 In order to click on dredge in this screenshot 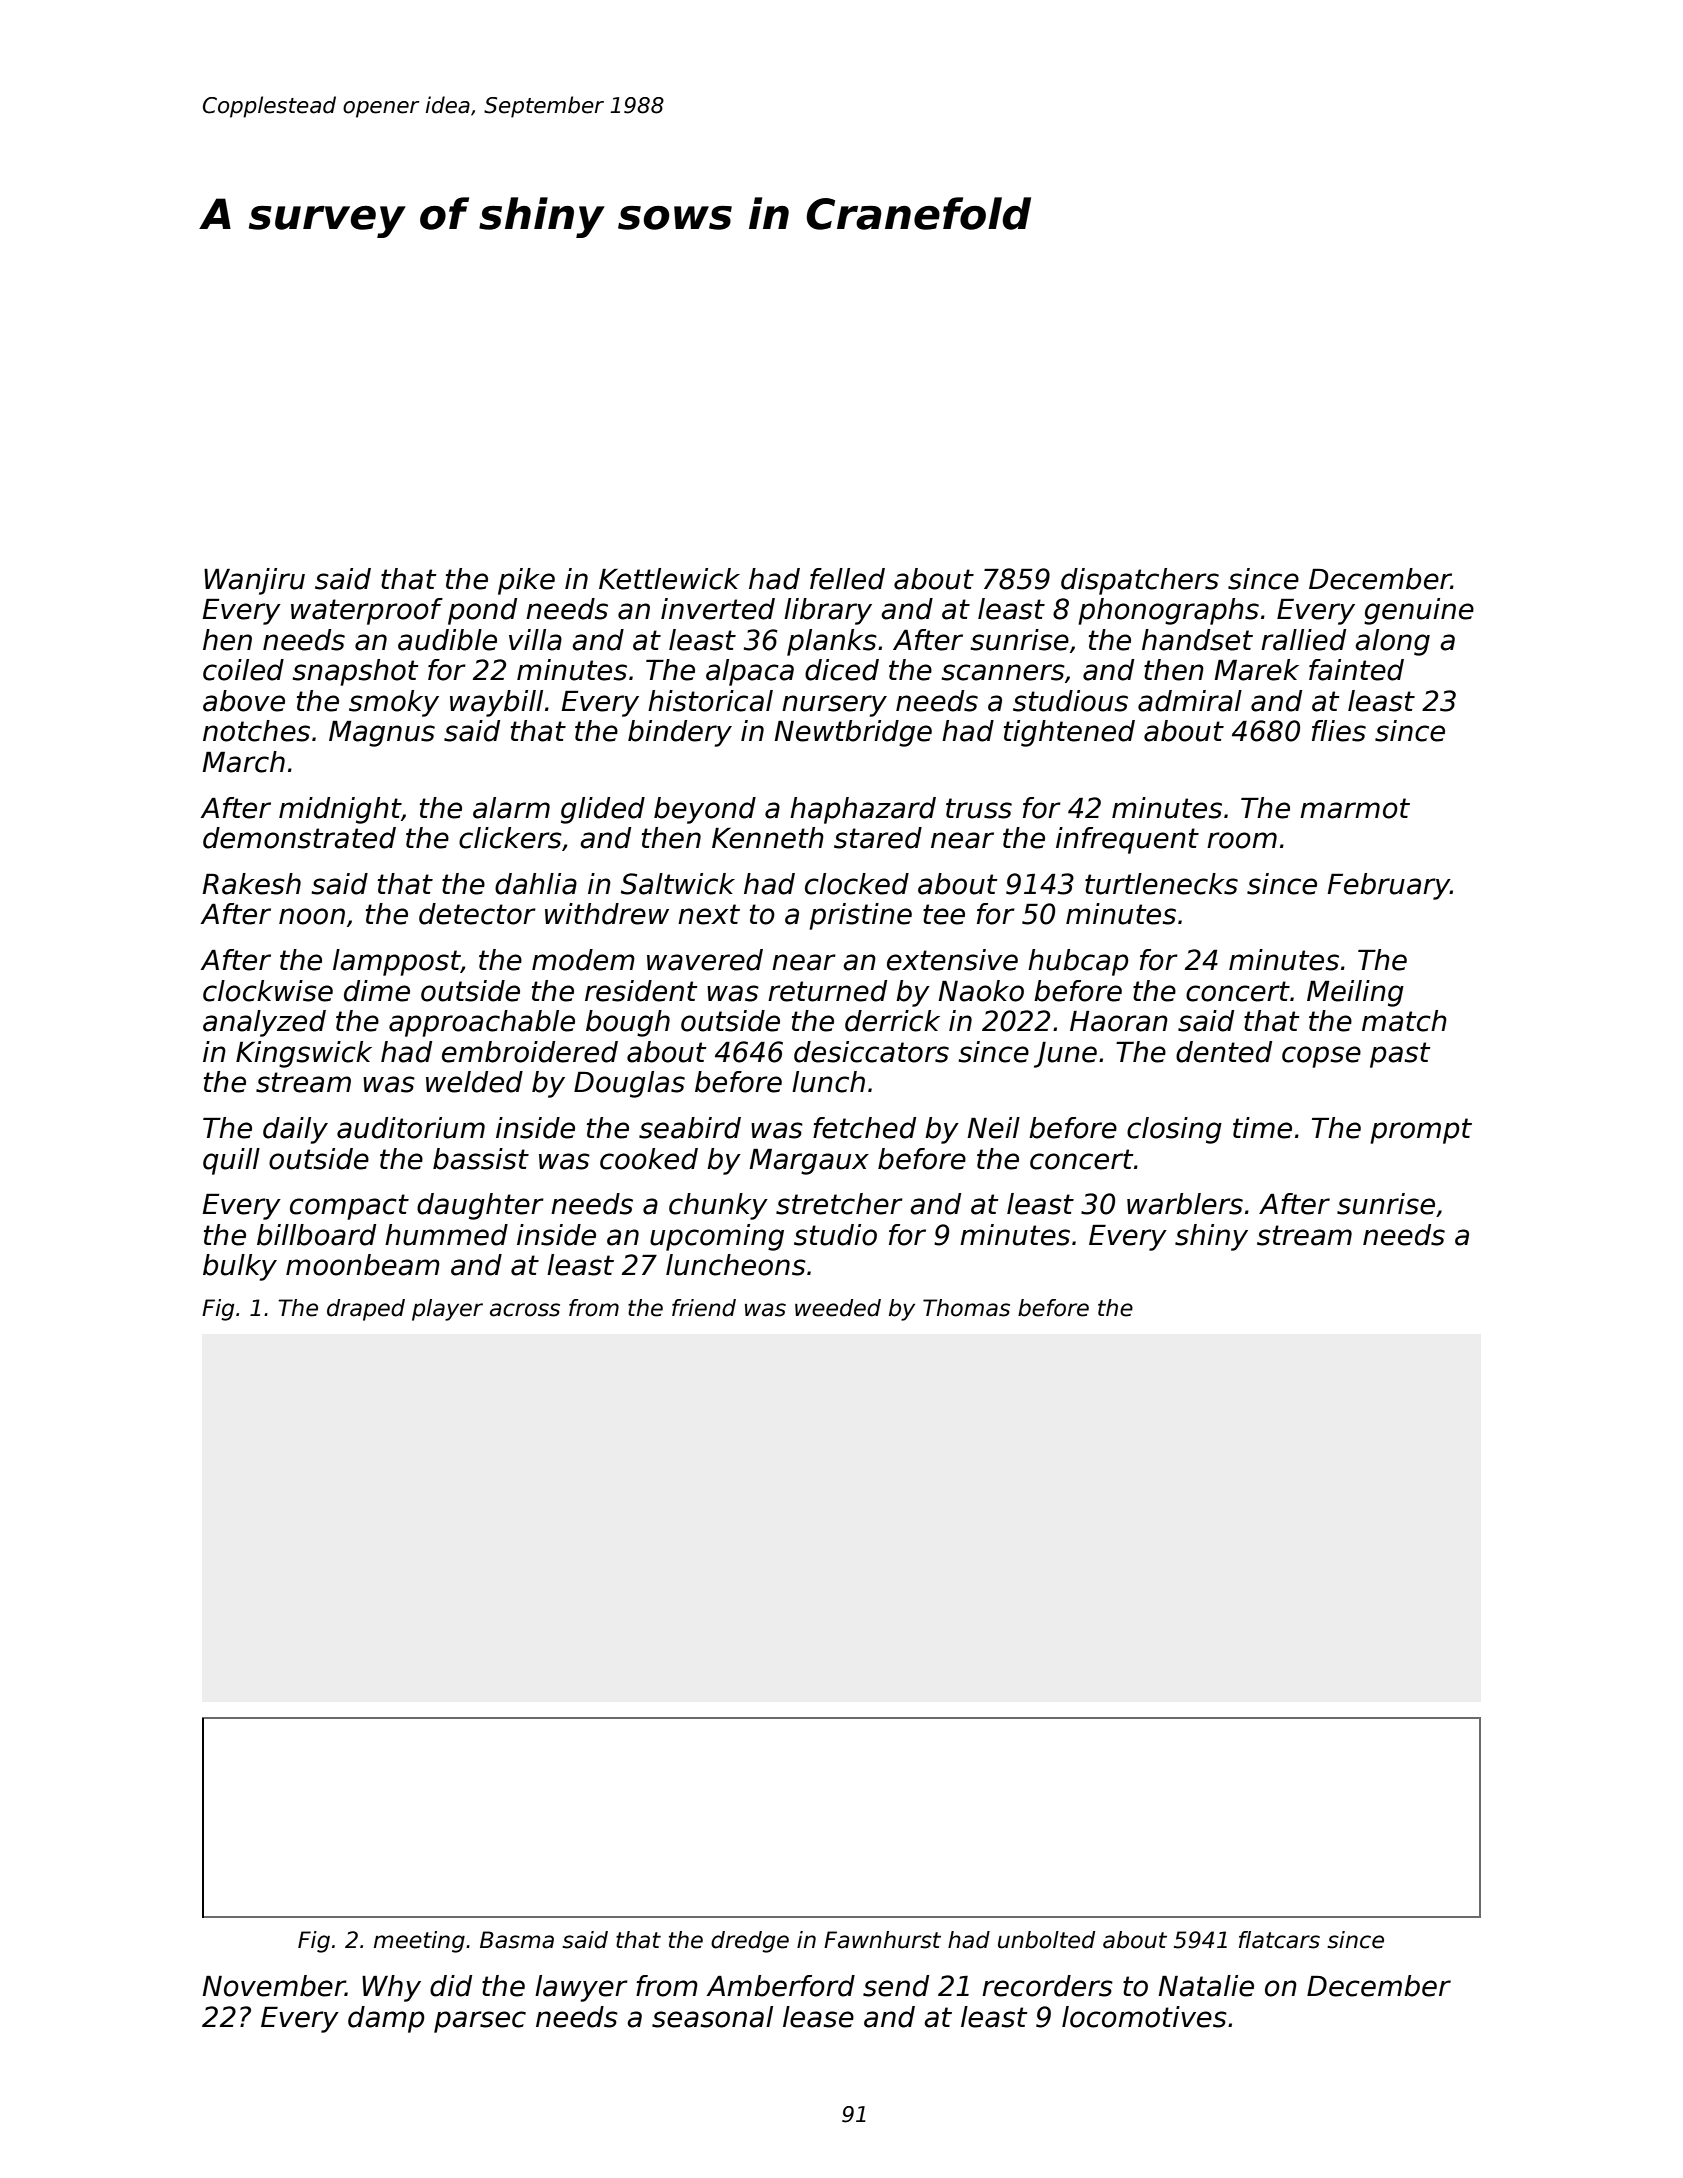, I will do `click(750, 1942)`.
